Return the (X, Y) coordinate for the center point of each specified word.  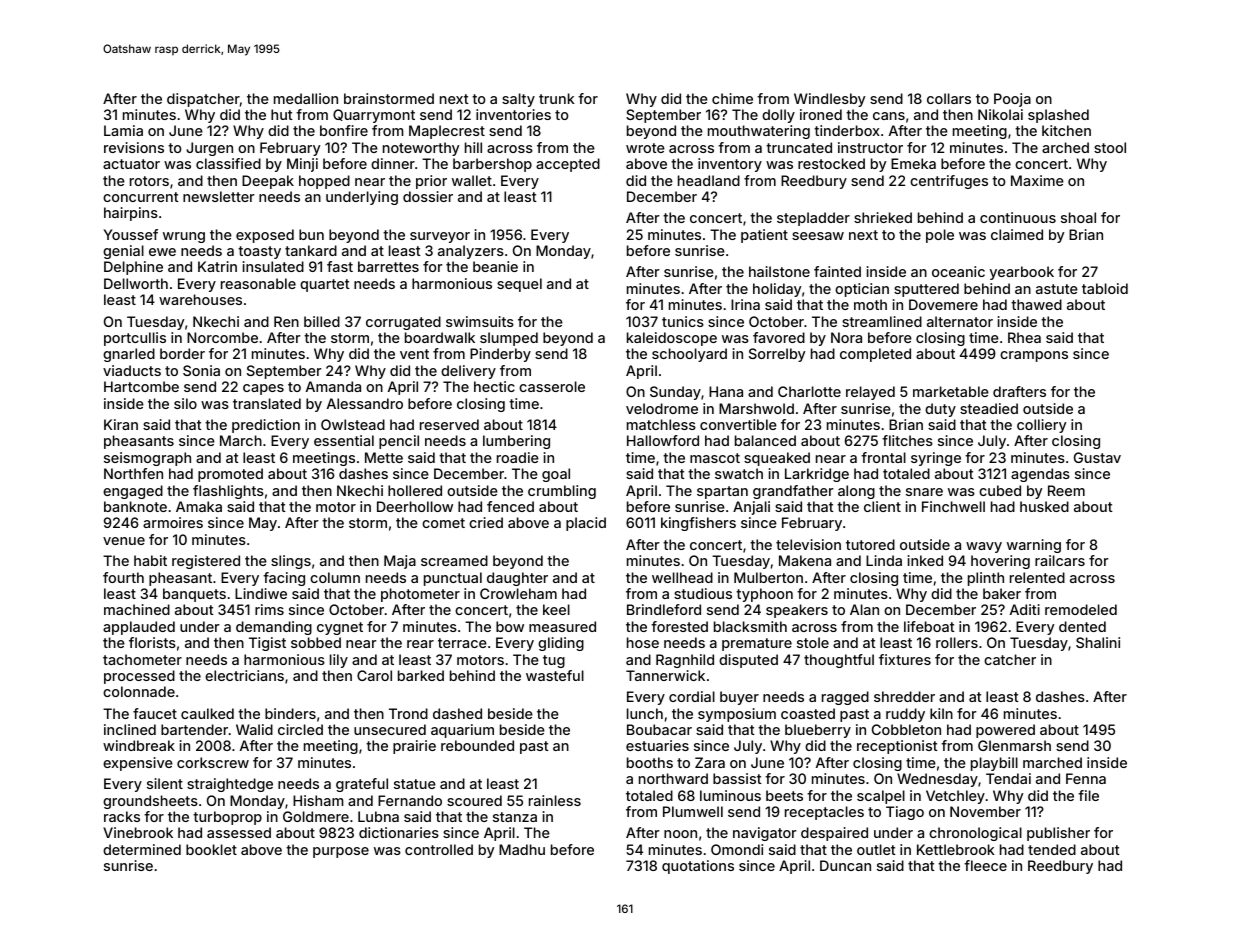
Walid (254, 729)
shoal (1078, 217)
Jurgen (209, 149)
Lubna (378, 816)
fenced (510, 506)
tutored (870, 544)
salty (518, 100)
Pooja (1012, 100)
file (1088, 795)
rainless (555, 800)
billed (322, 321)
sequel (519, 285)
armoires (173, 522)
